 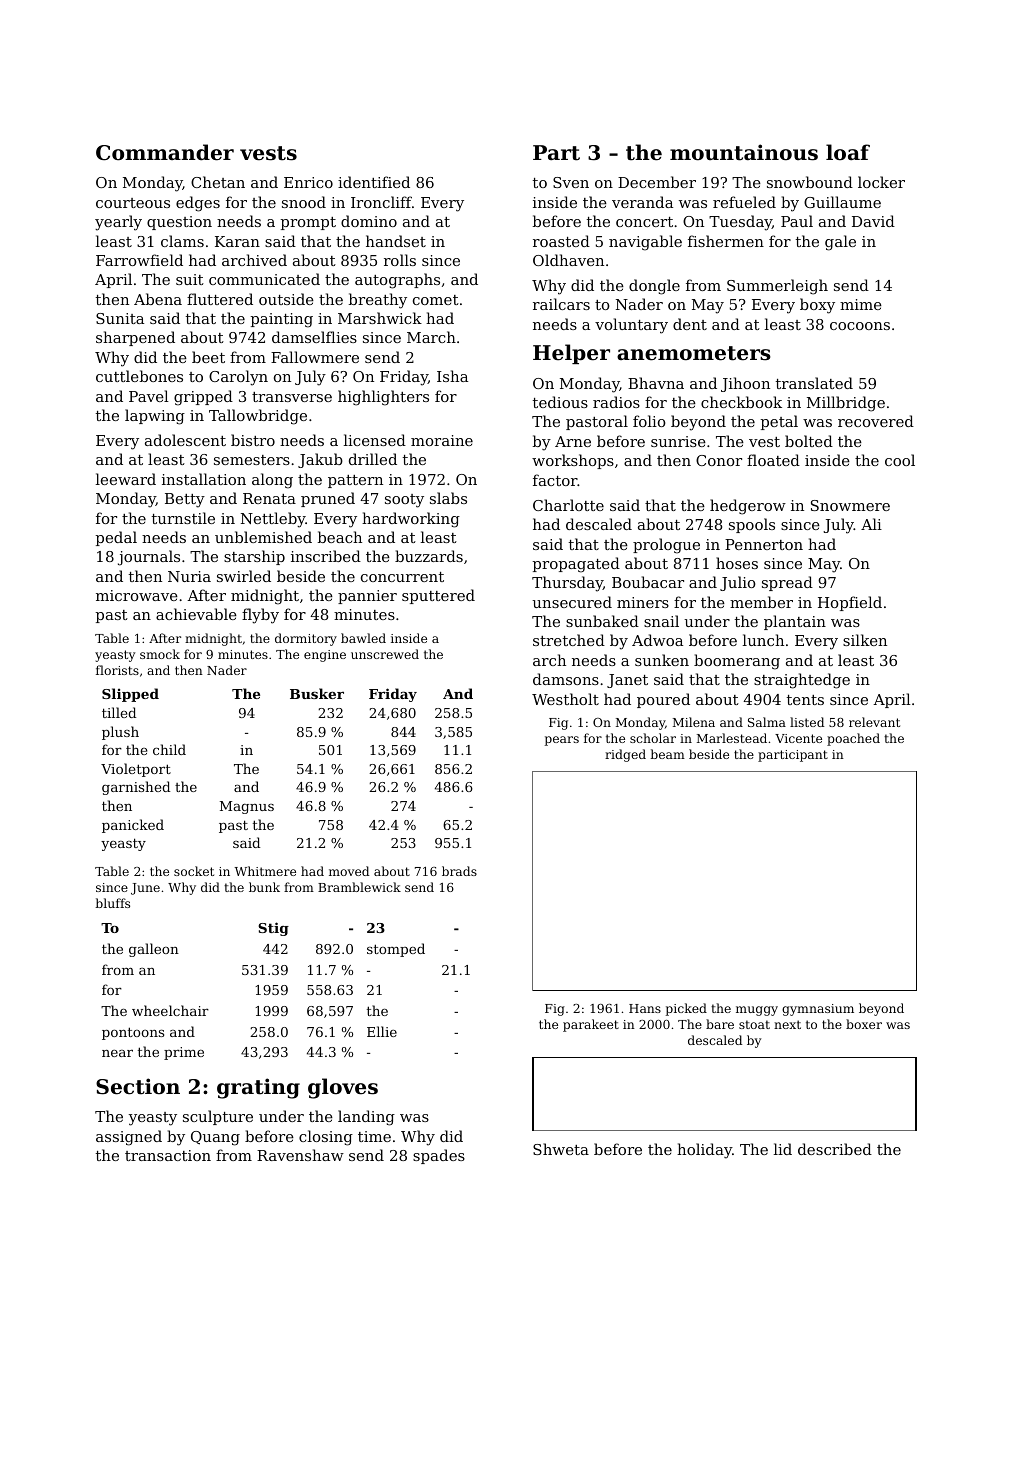 What do you see at coordinates (168, 1155) in the document?
I see `transaction` at bounding box center [168, 1155].
